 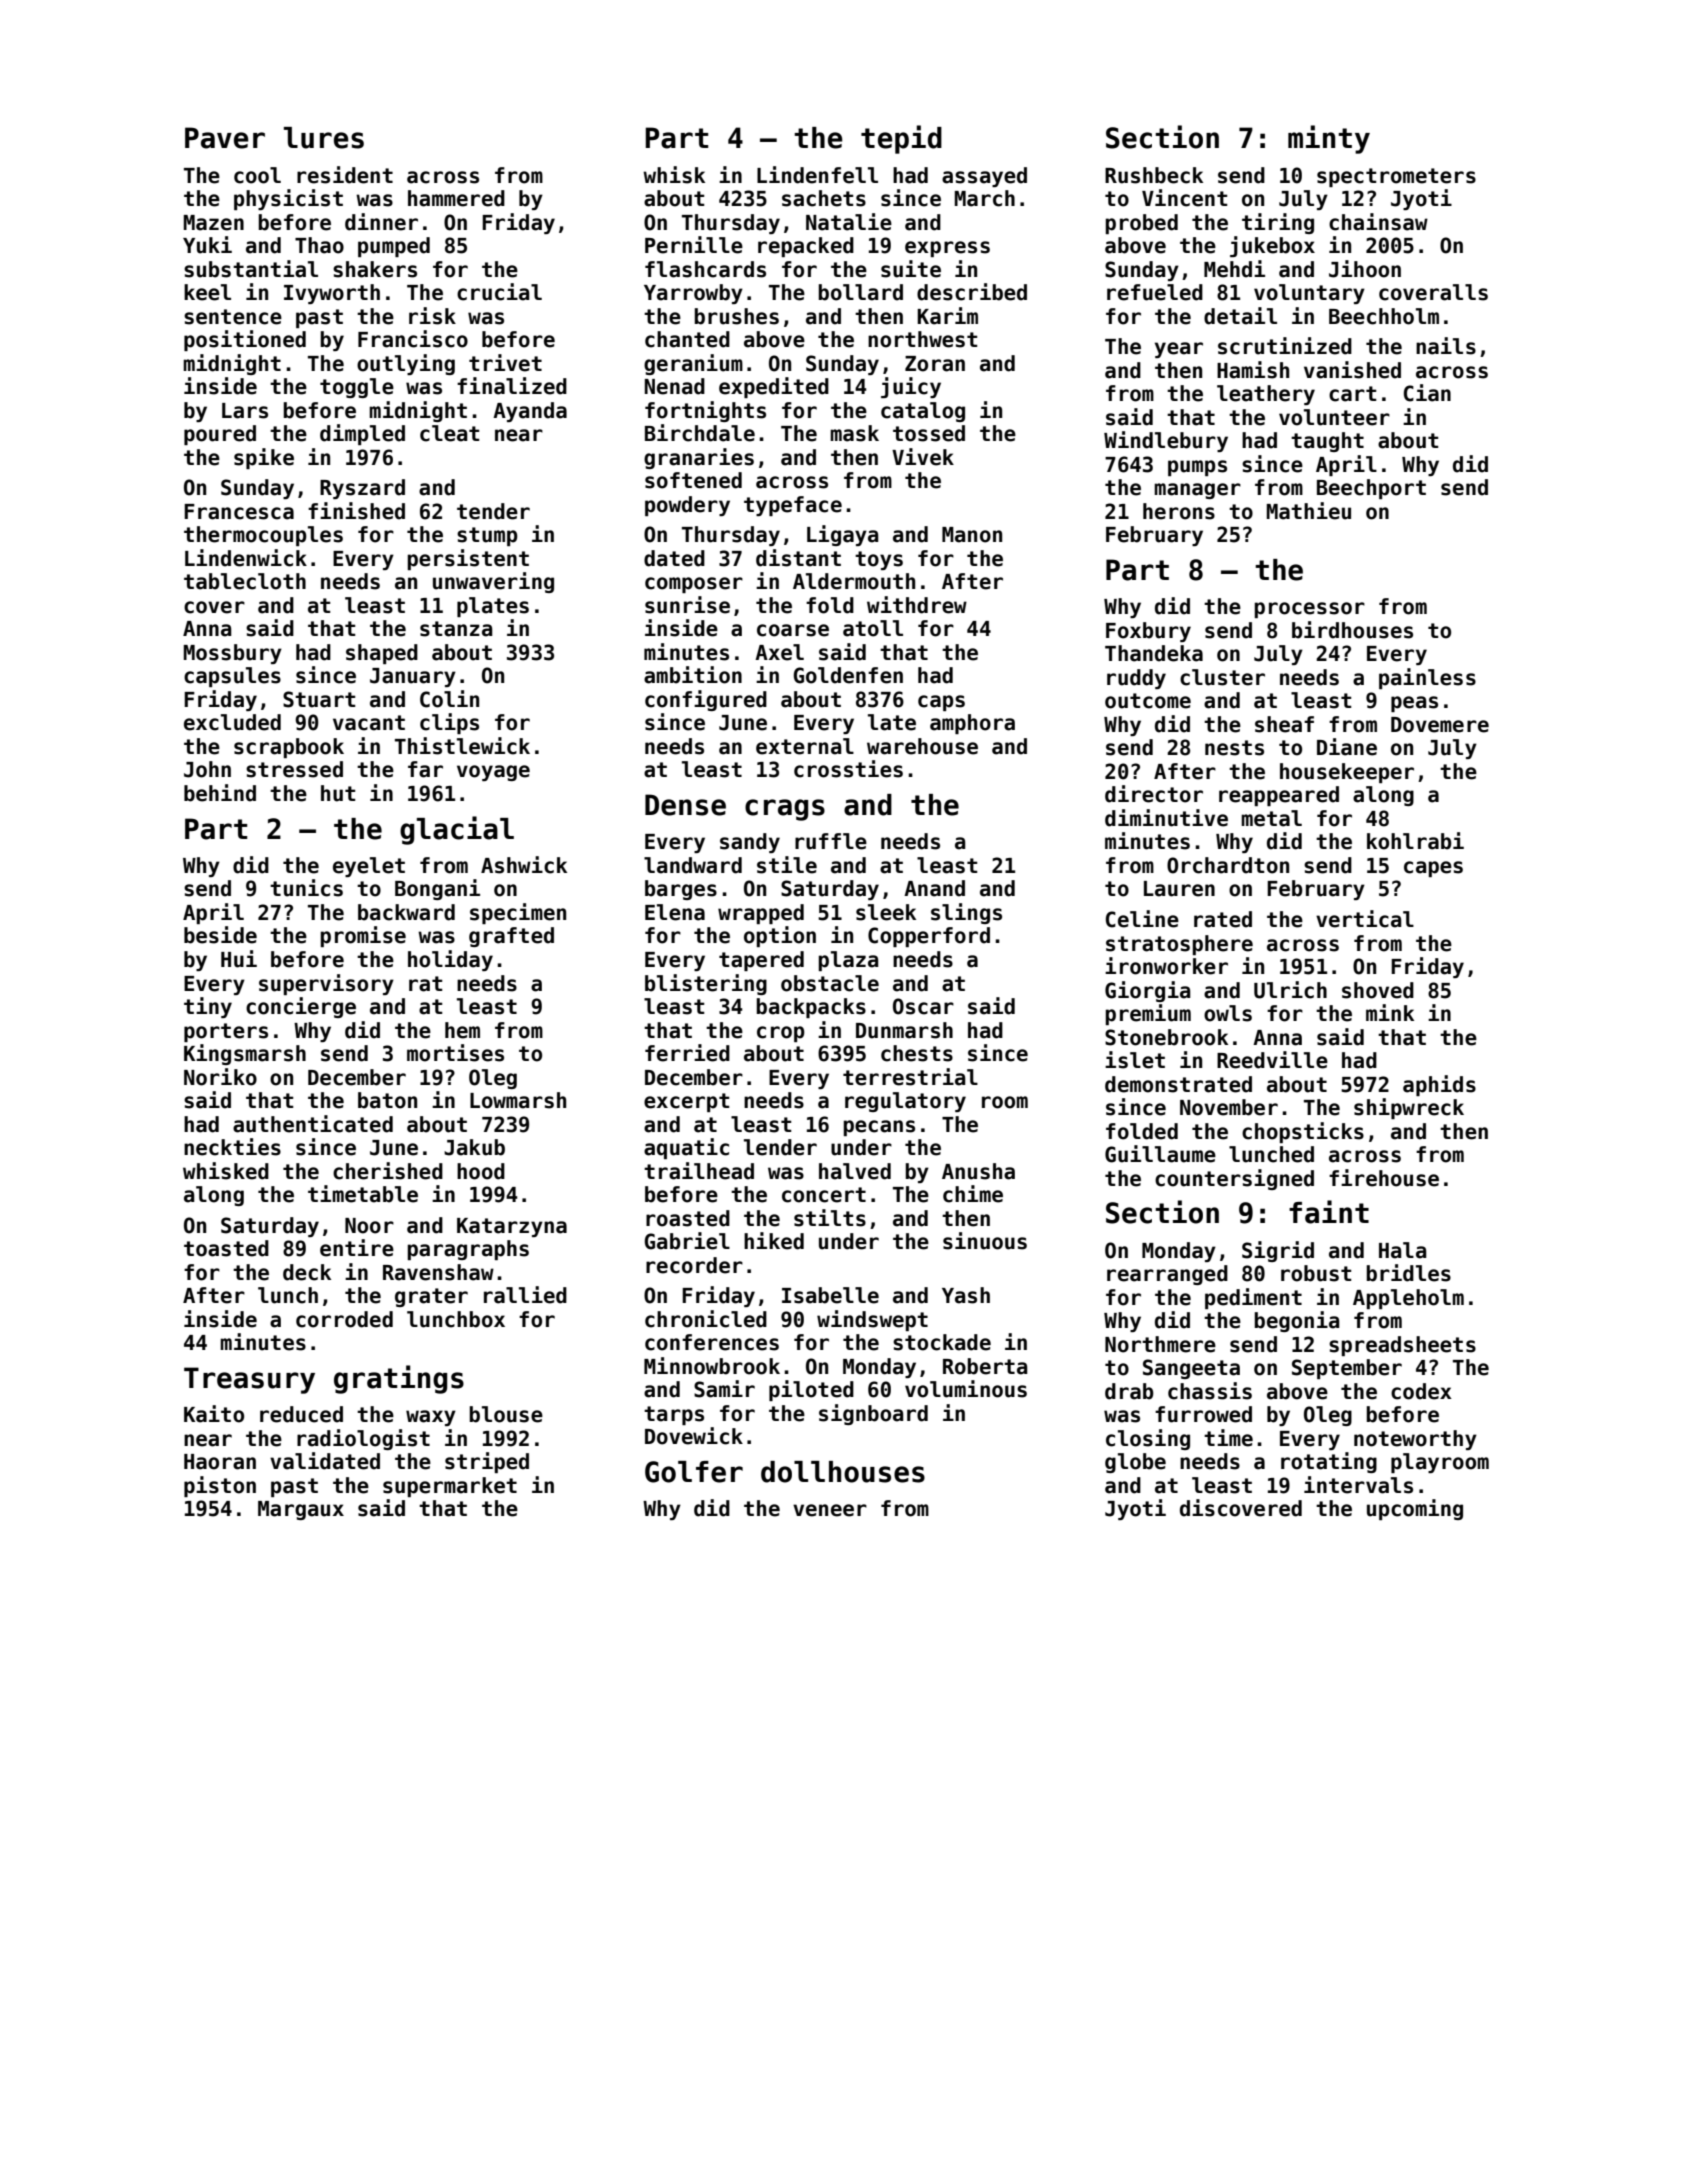 What do you see at coordinates (780, 1147) in the page?
I see `lender` at bounding box center [780, 1147].
